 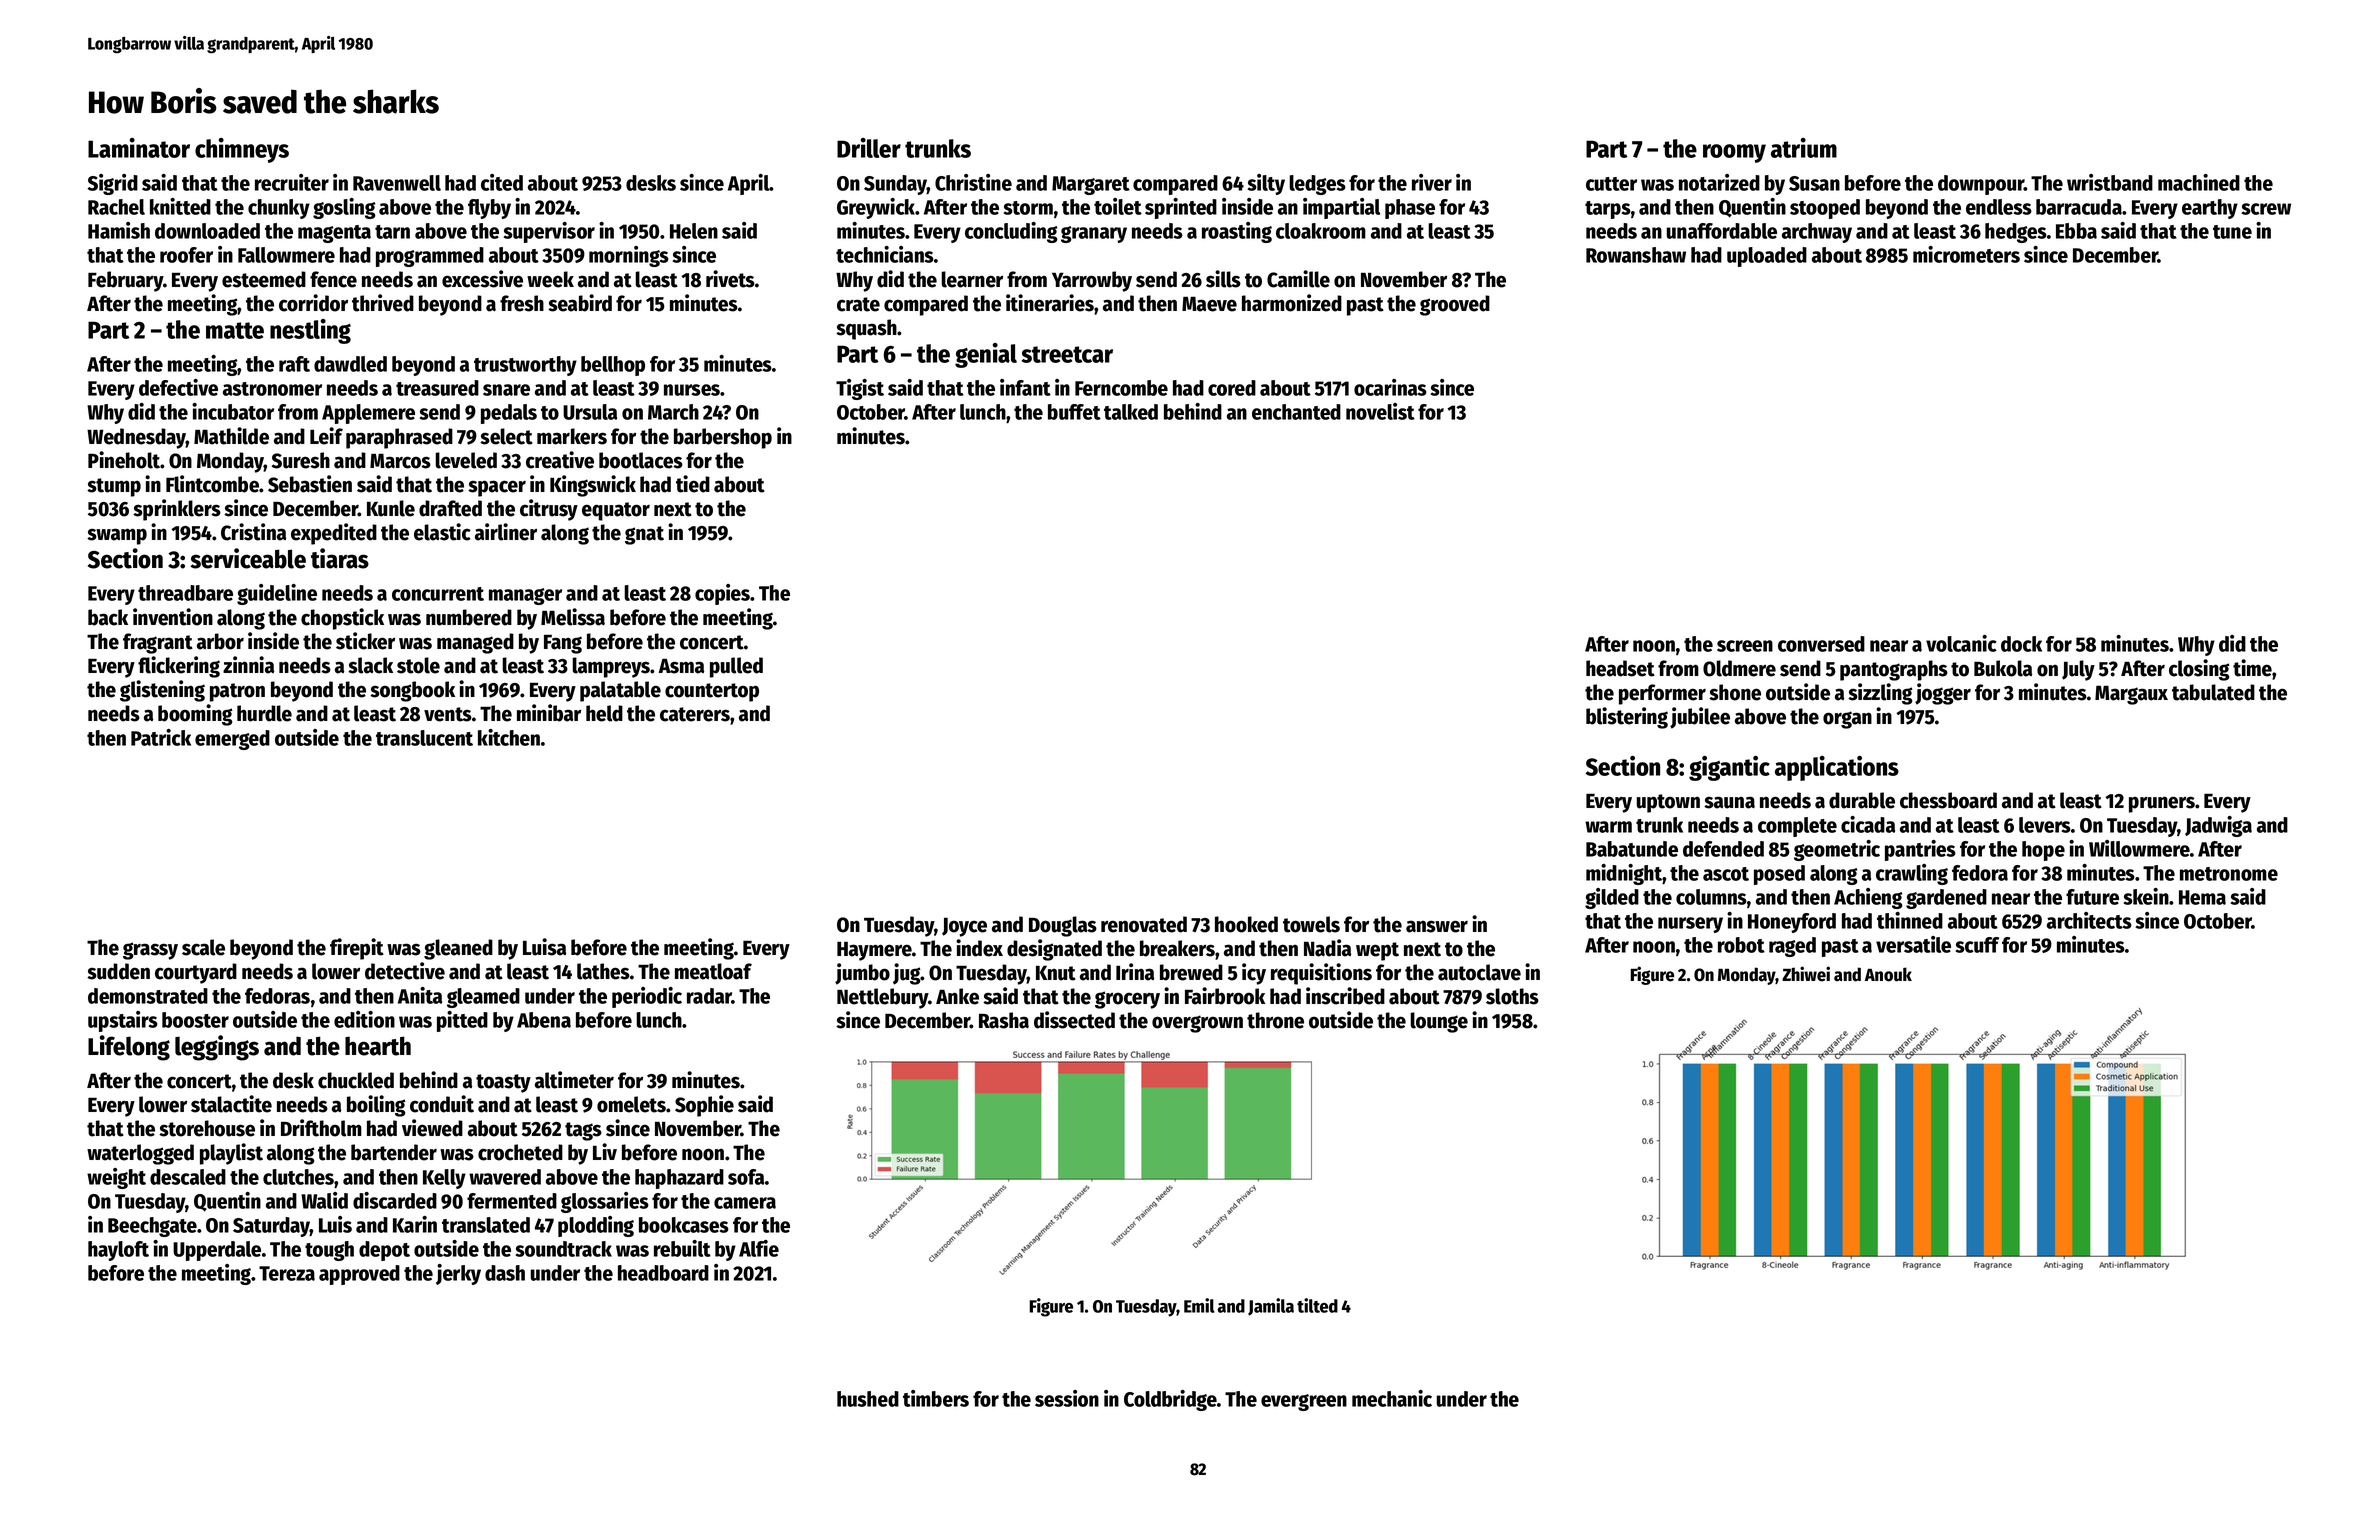 What do you see at coordinates (1966, 254) in the page?
I see `micrometers` at bounding box center [1966, 254].
